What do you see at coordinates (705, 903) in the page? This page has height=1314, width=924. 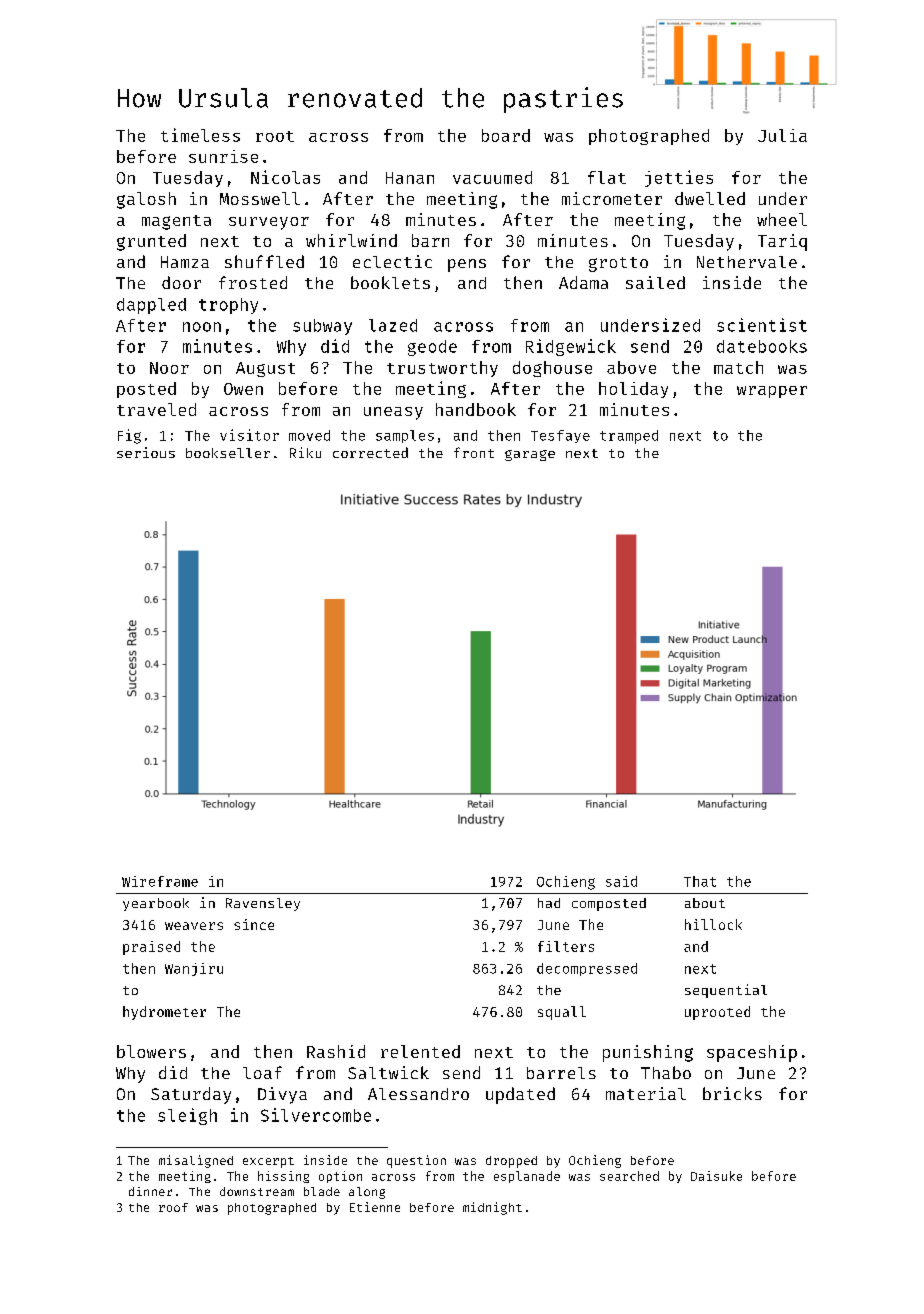 I see `about` at bounding box center [705, 903].
